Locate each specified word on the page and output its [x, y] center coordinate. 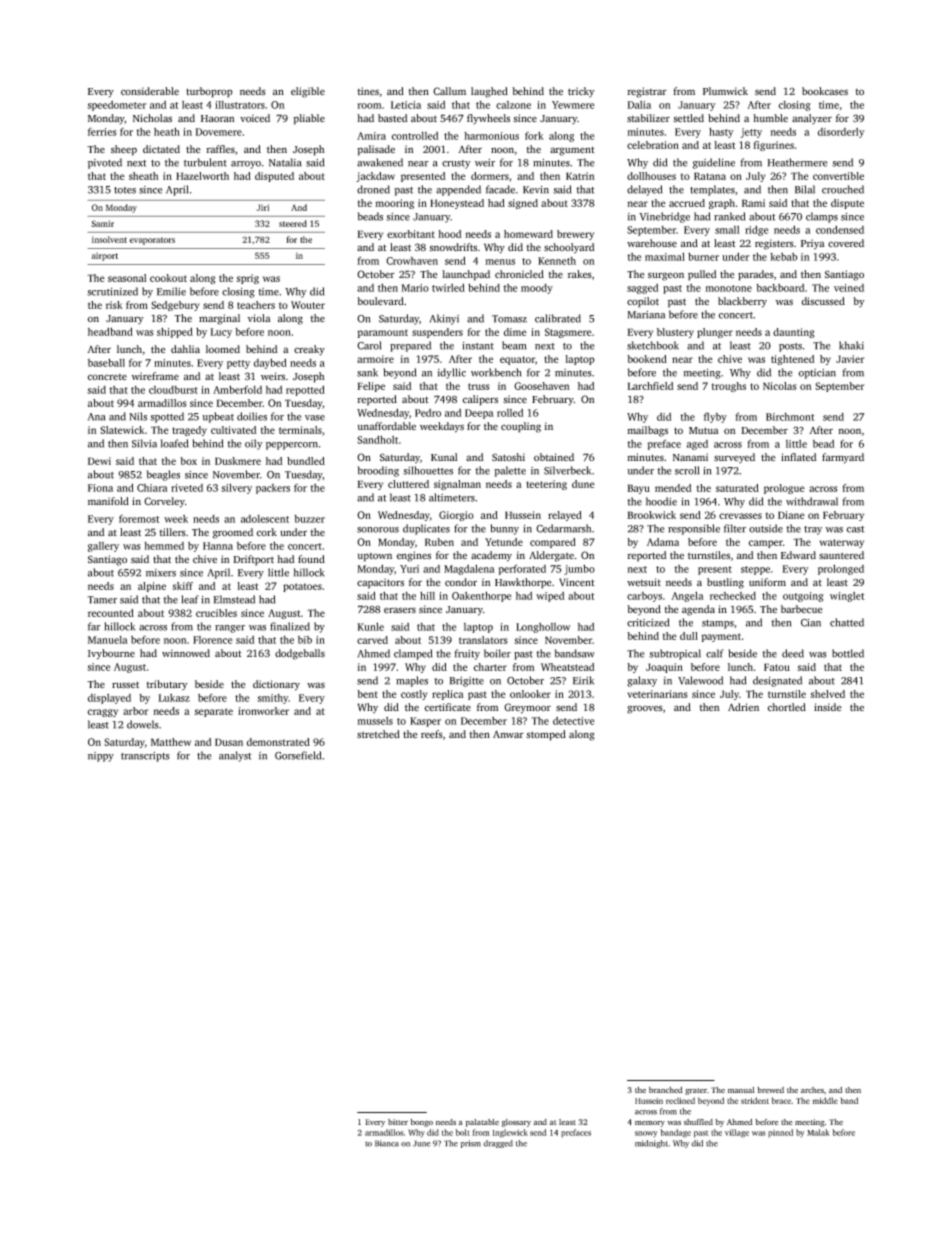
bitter [398, 1122]
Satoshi [508, 457]
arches [812, 1090]
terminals [300, 430]
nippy [101, 757]
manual [741, 1090]
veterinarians [658, 694]
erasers [400, 610]
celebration [653, 145]
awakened [380, 162]
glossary [516, 1123]
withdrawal [812, 501]
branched [666, 1090]
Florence [212, 640]
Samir [102, 223]
